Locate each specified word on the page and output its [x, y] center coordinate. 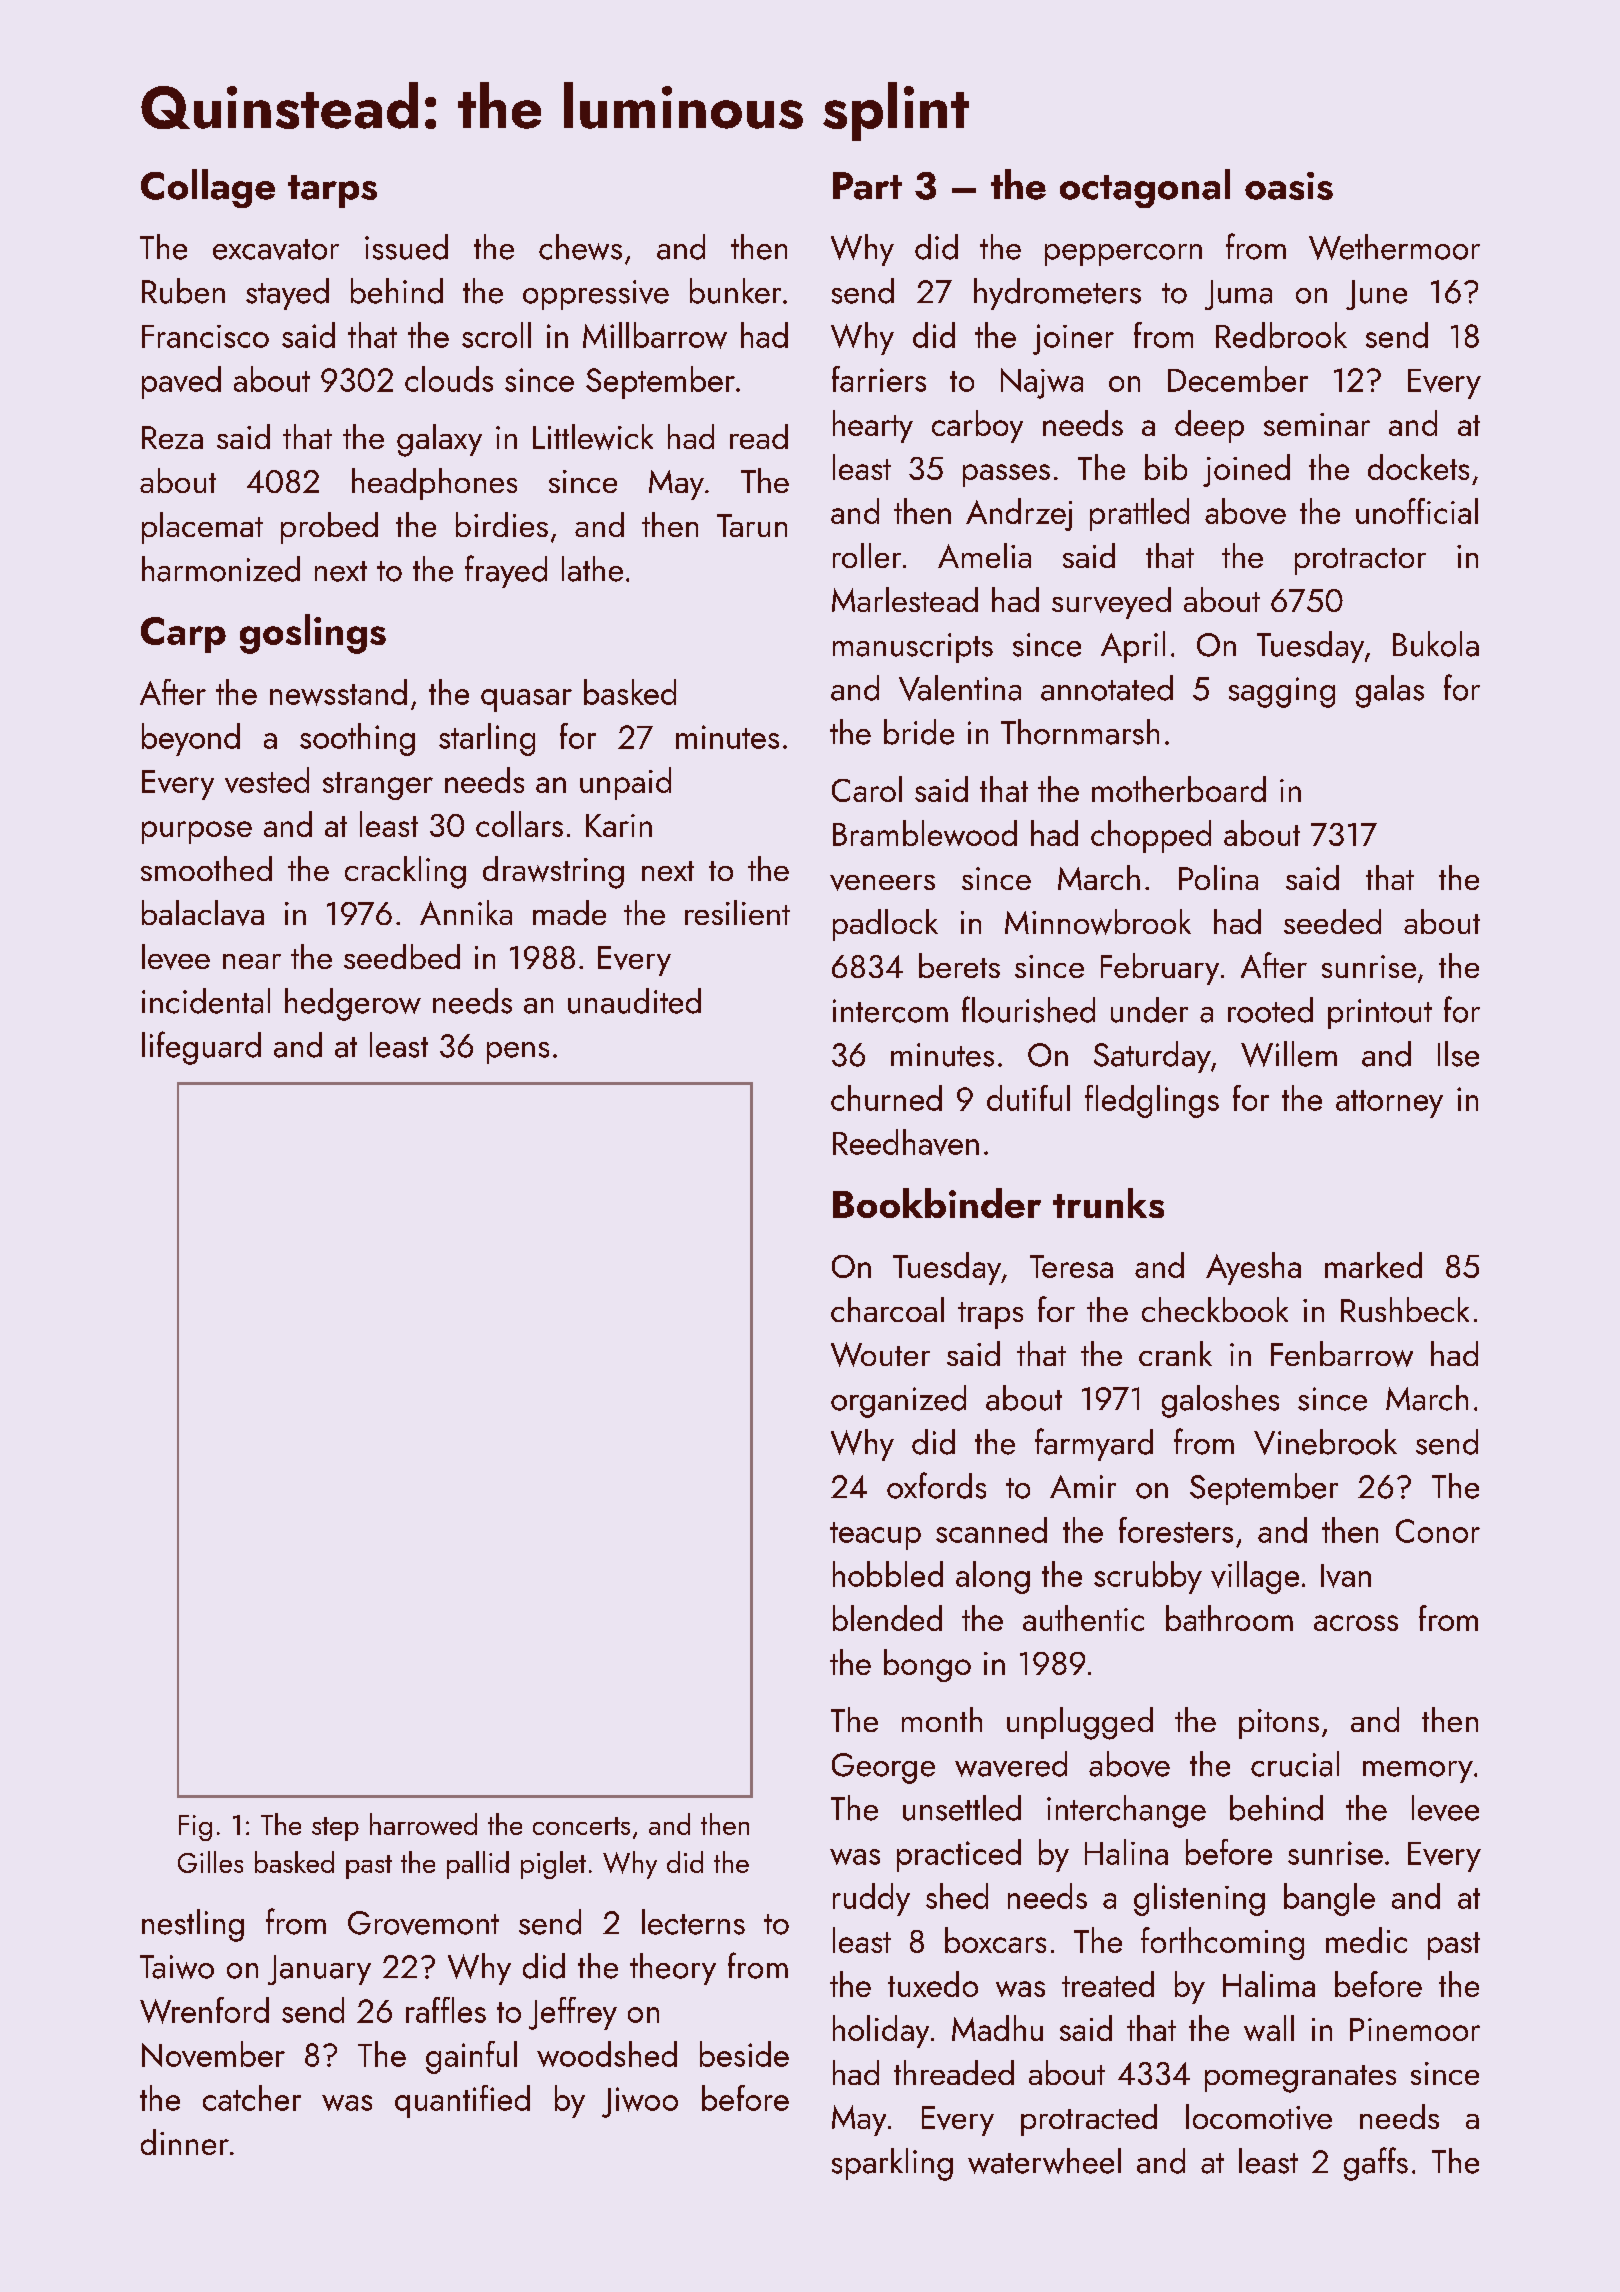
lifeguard [201, 1048]
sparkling [892, 2164]
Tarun [752, 525]
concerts [581, 1826]
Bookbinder [937, 1203]
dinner [185, 2142]
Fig [195, 1828]
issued [406, 247]
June [1376, 295]
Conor [1438, 1531]
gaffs [1376, 2164]
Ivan [1346, 1576]
